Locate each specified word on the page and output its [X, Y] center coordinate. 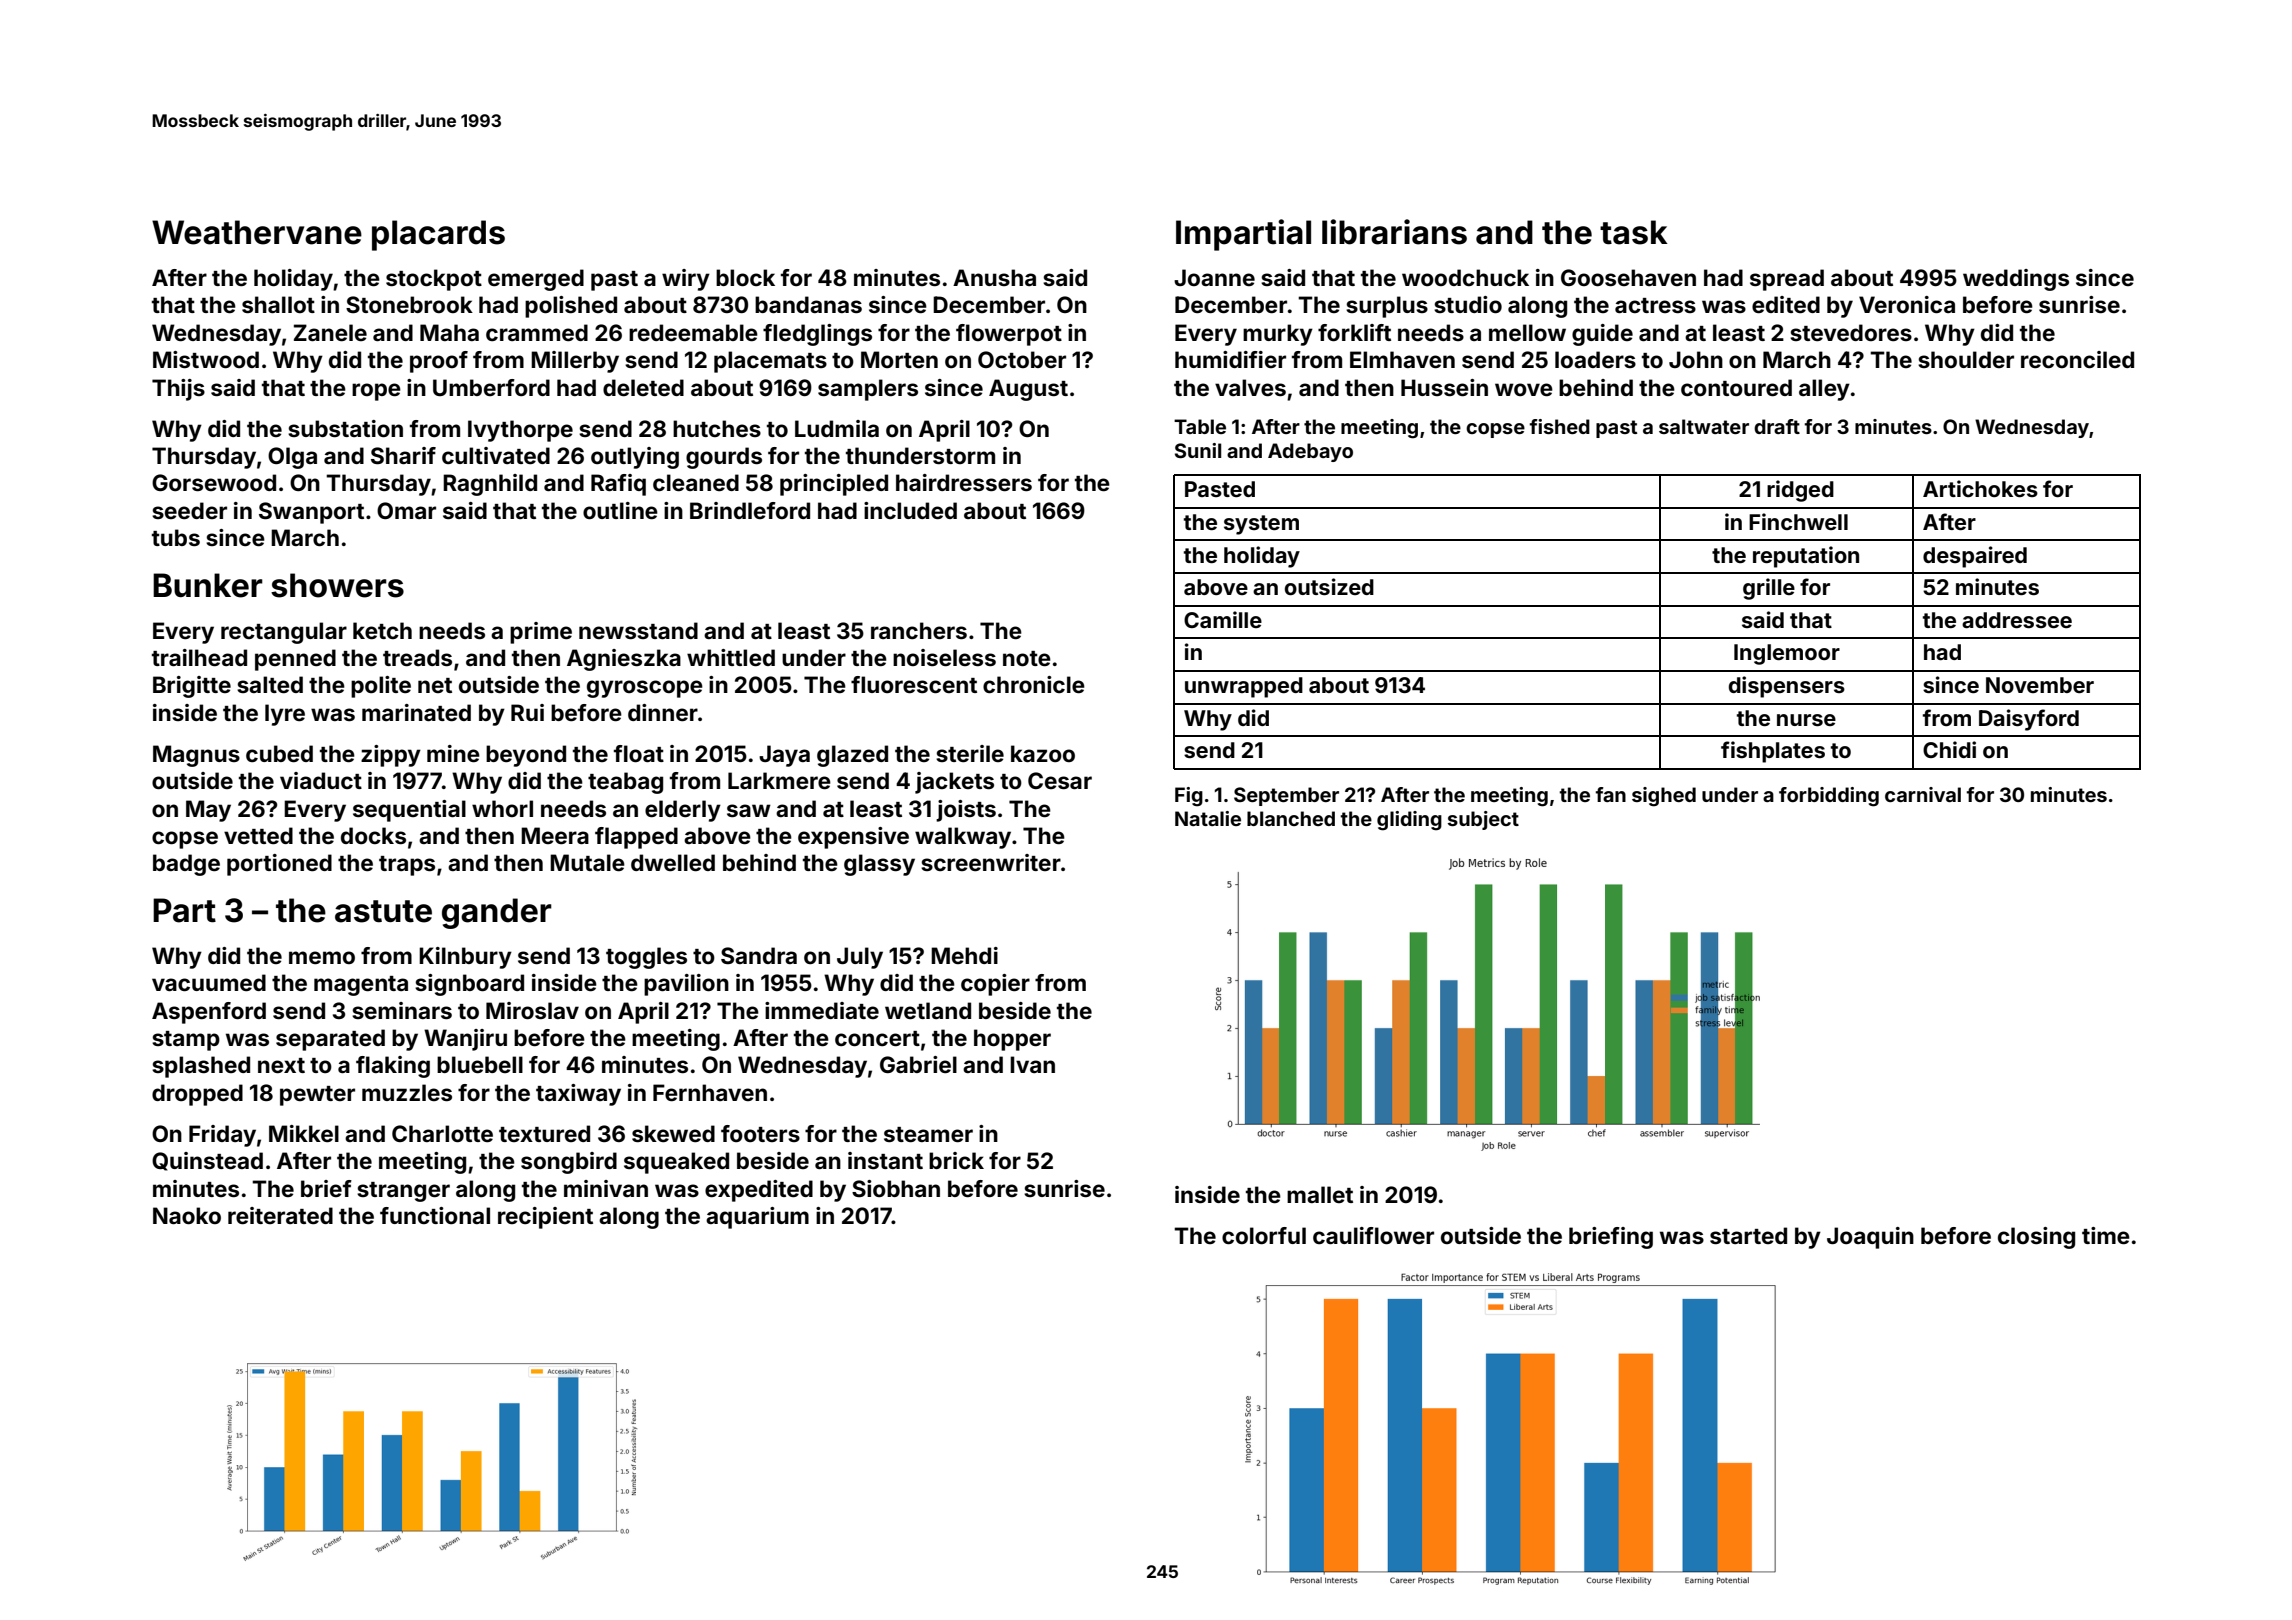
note [1027, 658]
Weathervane [257, 232]
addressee [2017, 620]
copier [995, 985]
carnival [1923, 794]
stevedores [1851, 332]
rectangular [284, 633]
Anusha [994, 277]
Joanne [1214, 277]
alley [1824, 390]
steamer [928, 1134]
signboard [469, 985]
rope [376, 392]
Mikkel [304, 1133]
